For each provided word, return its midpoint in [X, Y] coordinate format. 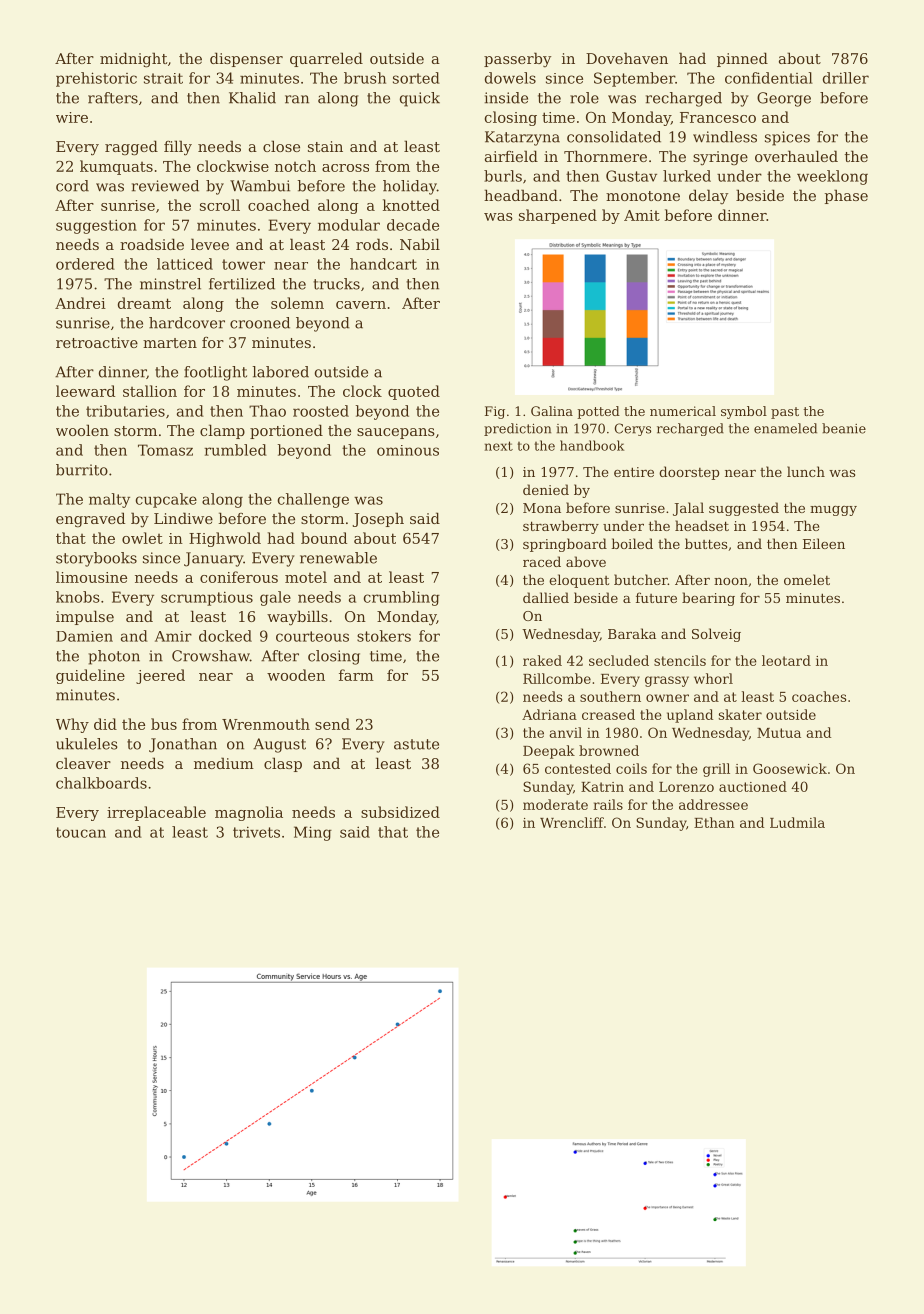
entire [634, 472]
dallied [546, 597]
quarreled [326, 59]
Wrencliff [572, 822]
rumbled [235, 450]
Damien [84, 636]
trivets [256, 832]
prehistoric [96, 79]
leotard [786, 660]
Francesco [718, 117]
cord [72, 186]
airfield [511, 156]
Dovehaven [627, 58]
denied [546, 489]
